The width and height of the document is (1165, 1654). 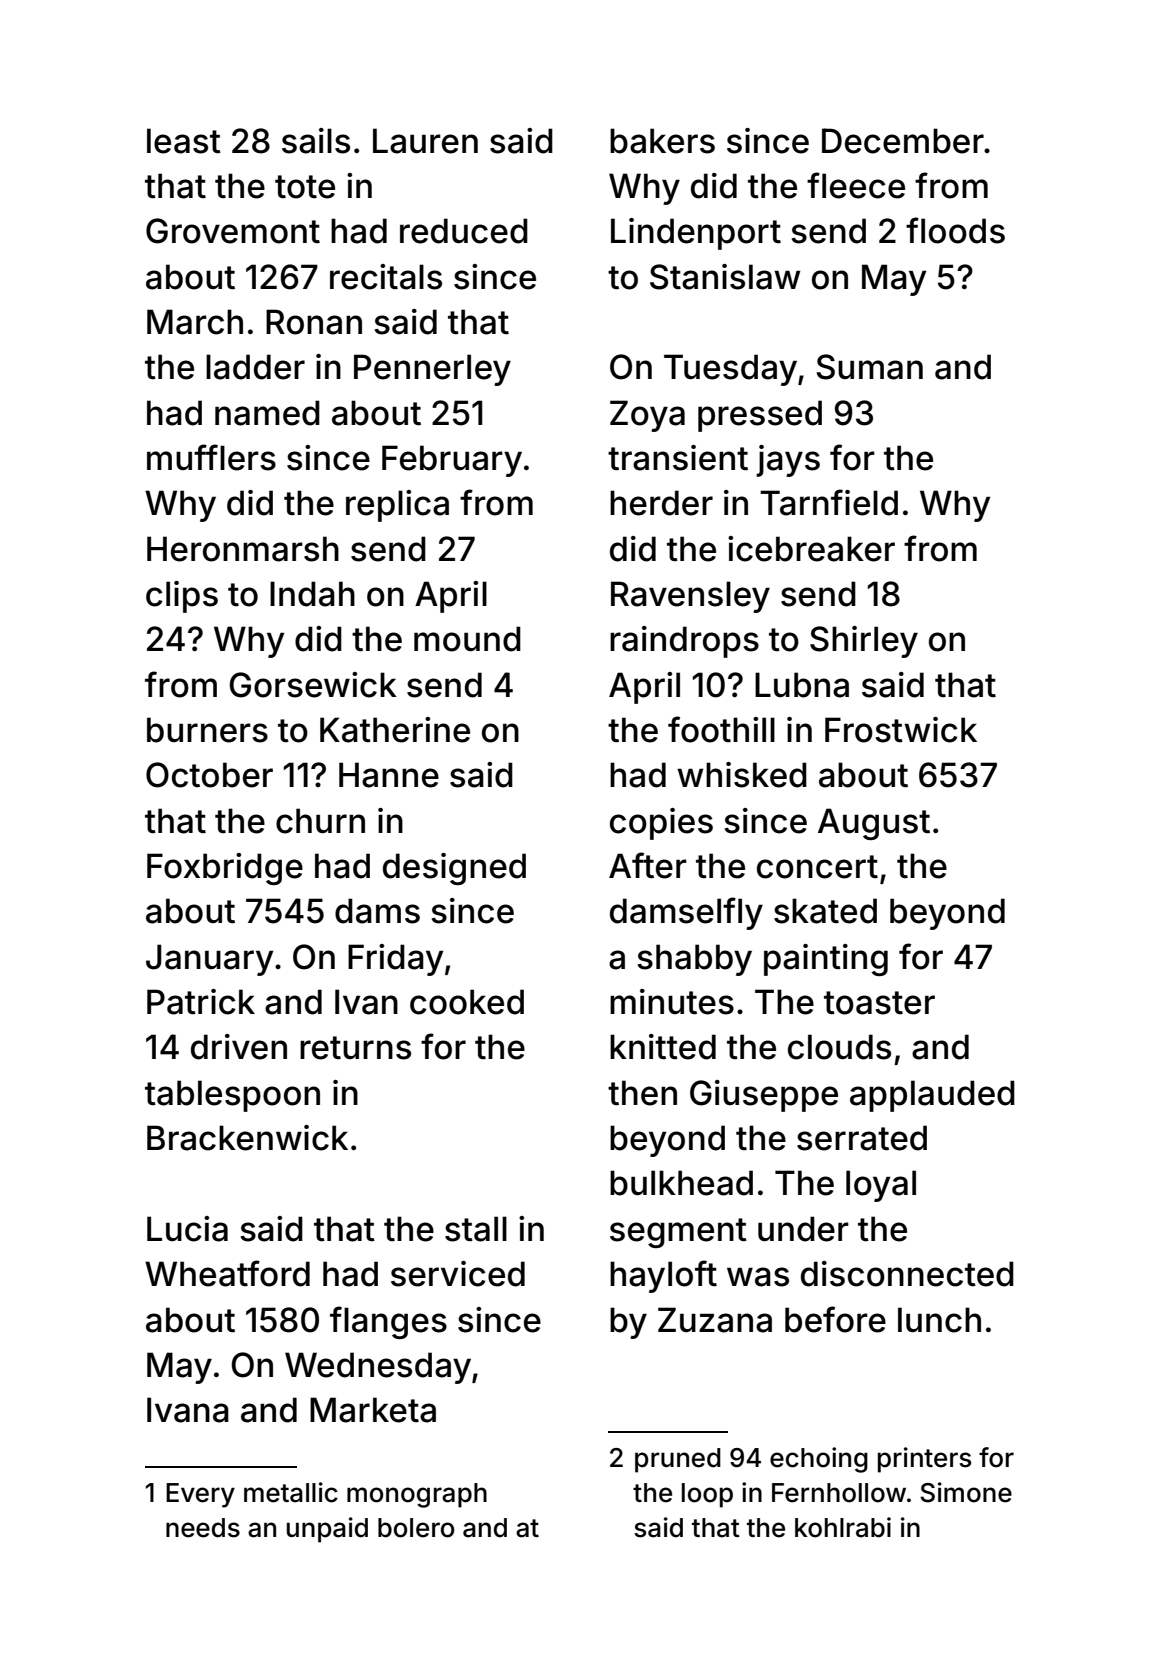 I want to click on lunch, so click(x=939, y=1320).
